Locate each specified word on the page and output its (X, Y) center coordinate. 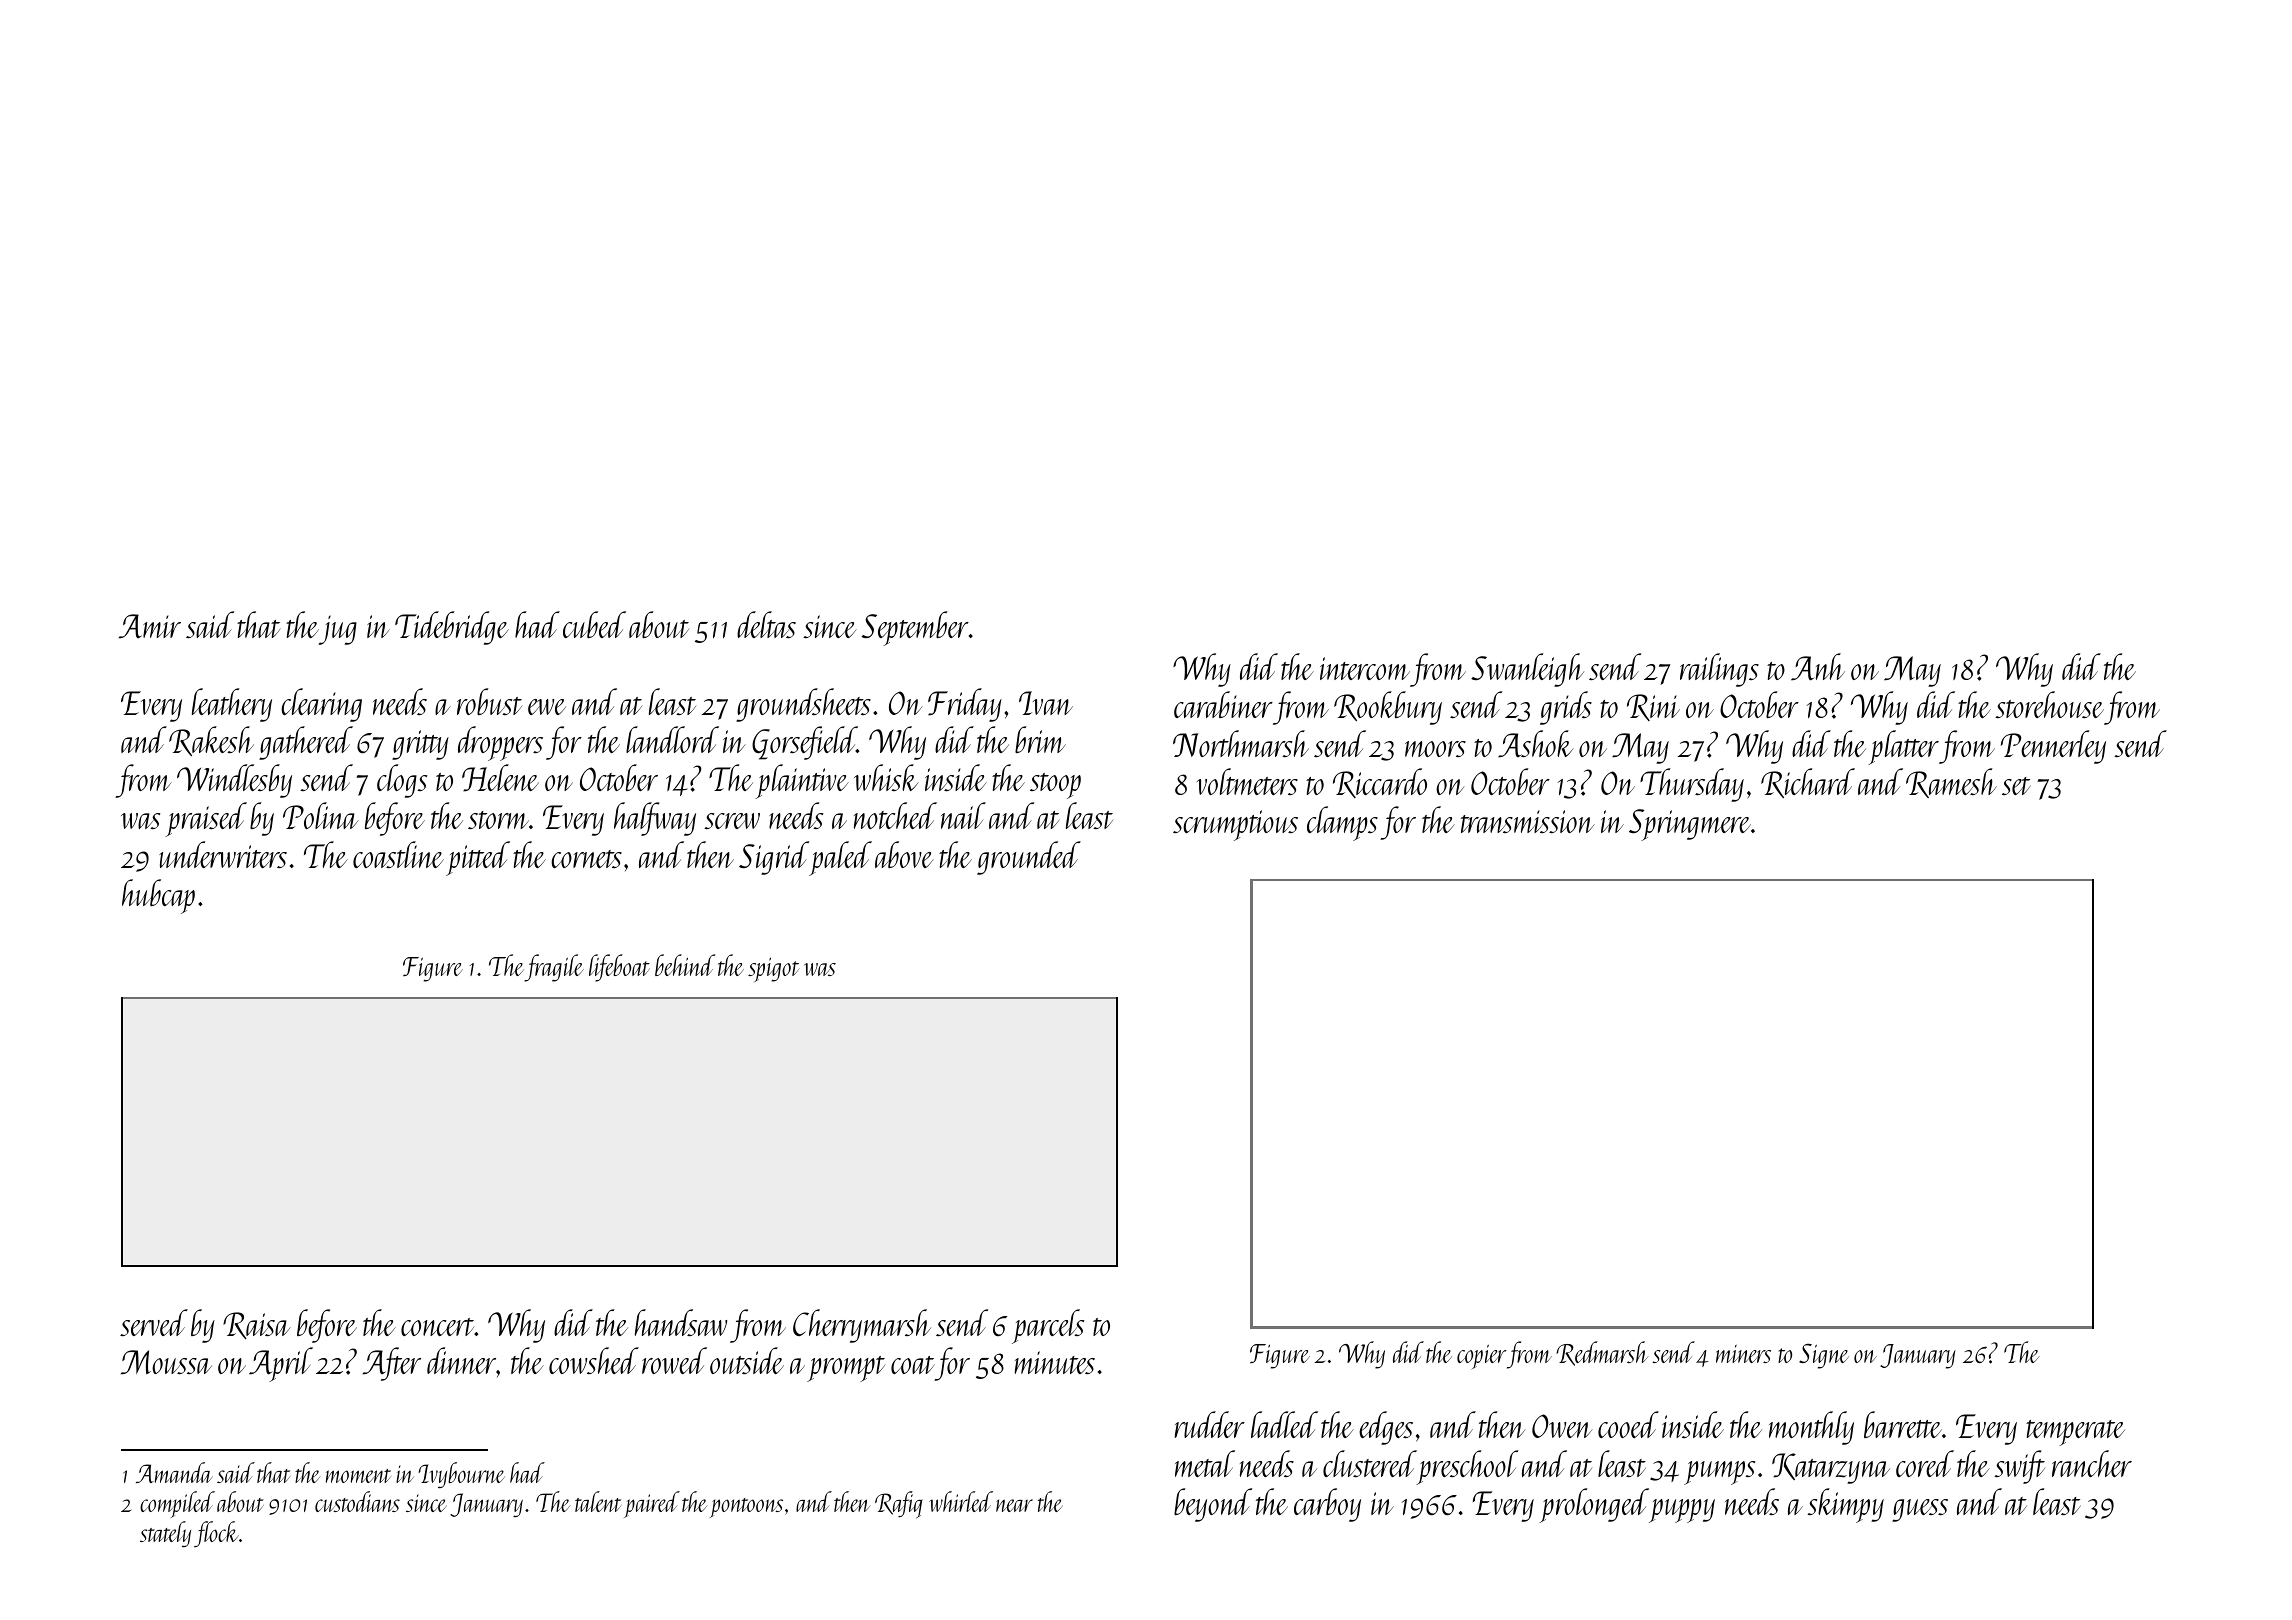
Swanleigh (1527, 670)
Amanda (174, 1472)
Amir (150, 626)
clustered (1370, 1463)
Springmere (1690, 825)
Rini (1653, 707)
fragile (554, 968)
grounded (1029, 858)
